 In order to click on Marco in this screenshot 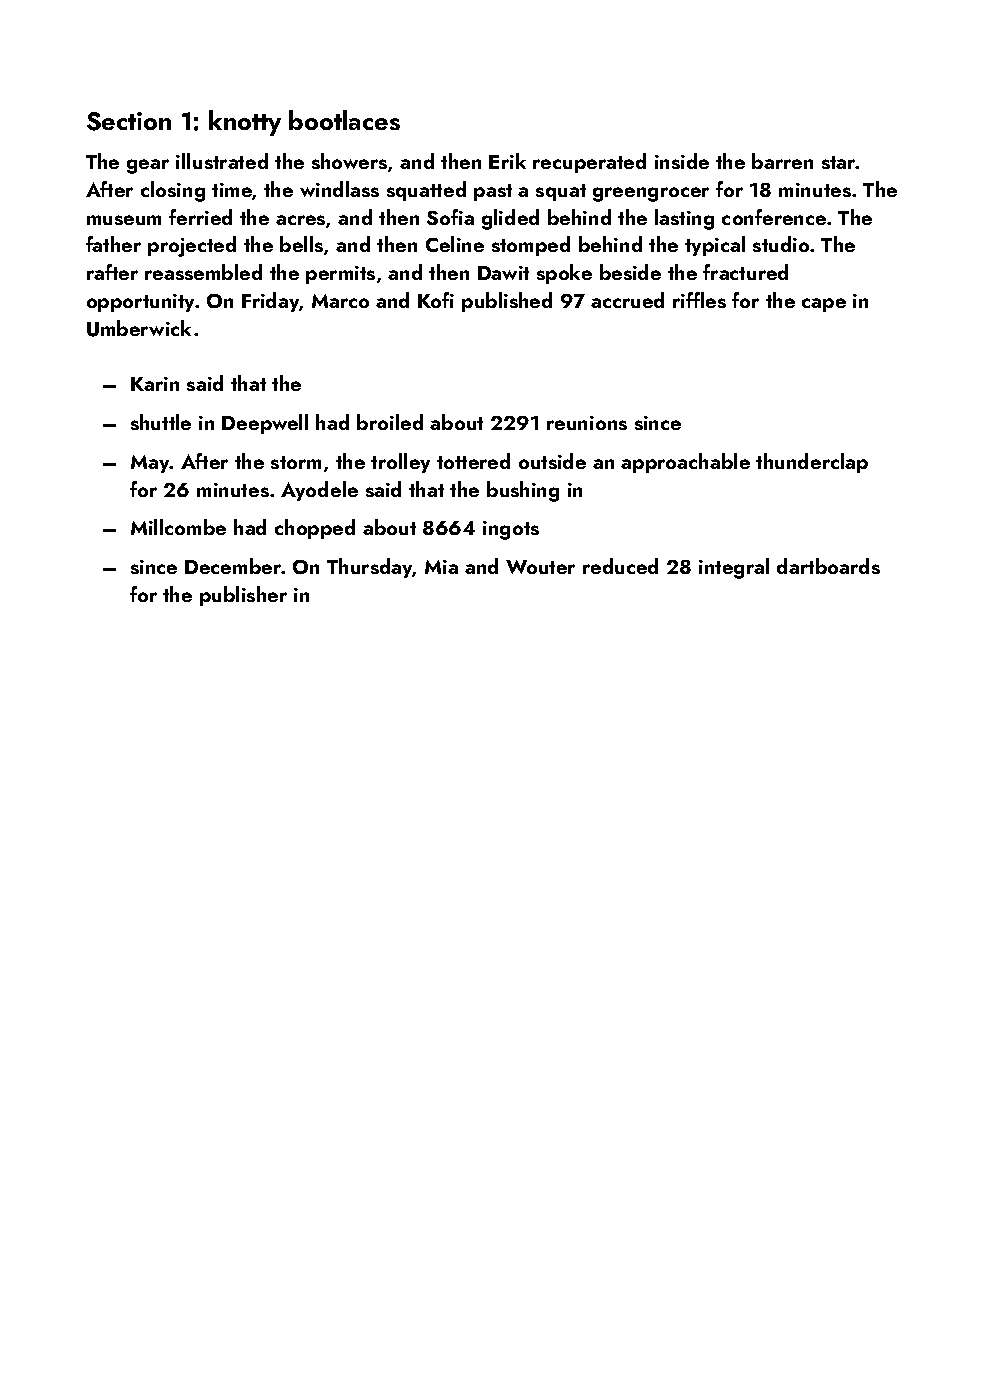, I will do `click(340, 301)`.
